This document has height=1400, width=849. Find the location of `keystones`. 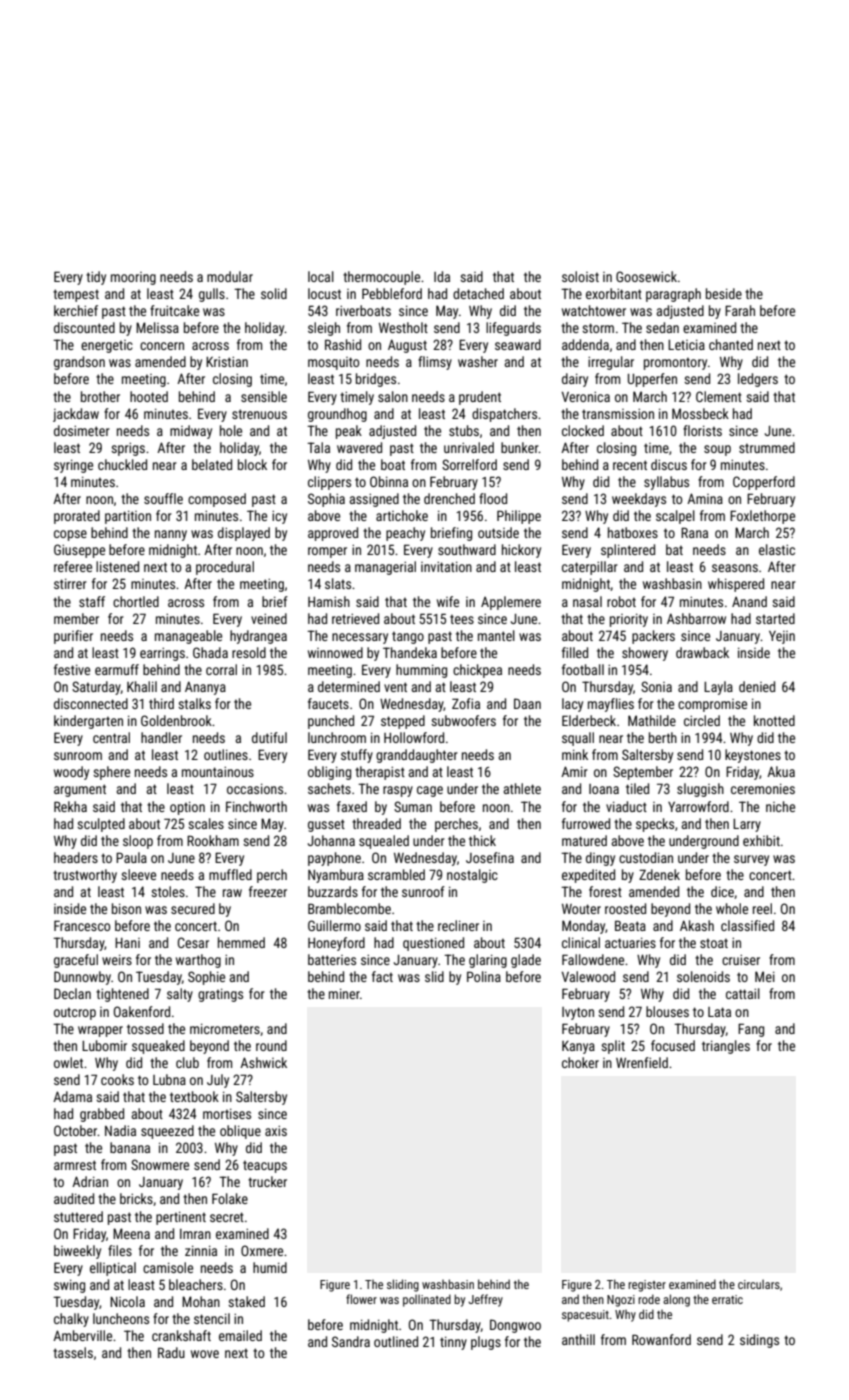

keystones is located at coordinates (753, 756).
